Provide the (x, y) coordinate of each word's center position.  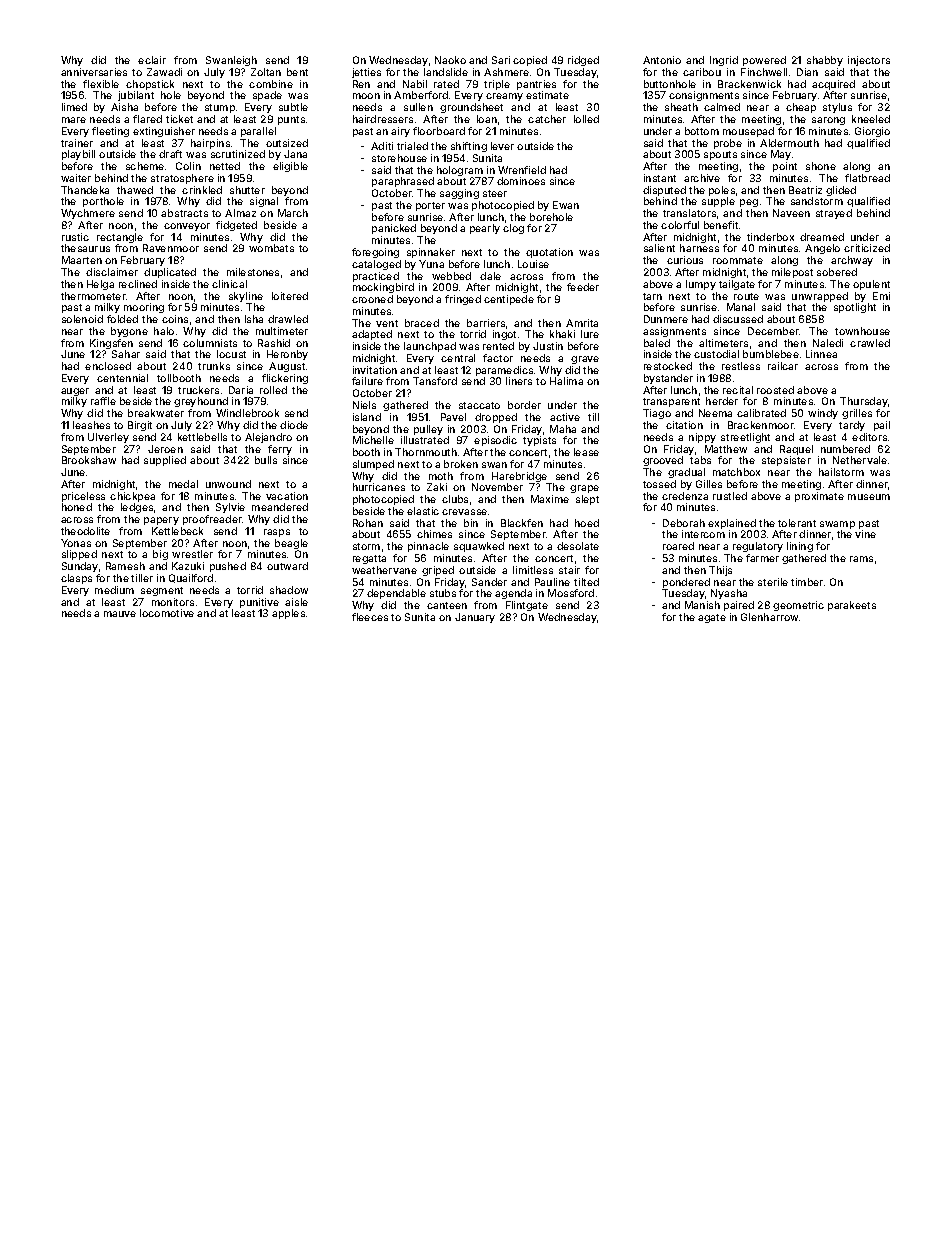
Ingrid (724, 61)
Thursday (864, 402)
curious (685, 260)
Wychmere (88, 214)
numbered (845, 449)
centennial (122, 378)
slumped (373, 465)
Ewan (566, 205)
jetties (366, 73)
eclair (152, 60)
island (367, 417)
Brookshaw (89, 460)
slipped (79, 555)
